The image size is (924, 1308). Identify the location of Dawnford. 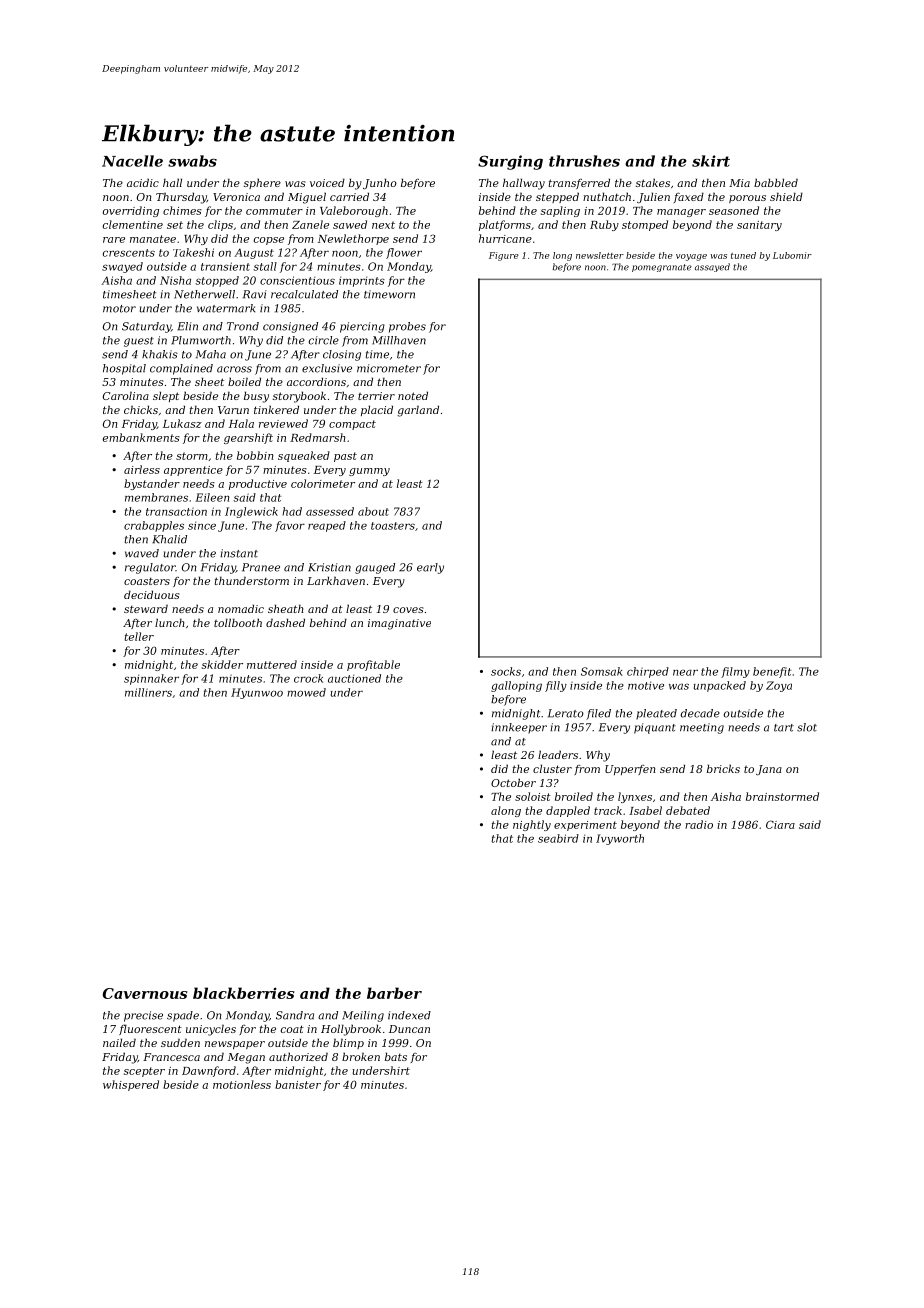
(209, 1071).
